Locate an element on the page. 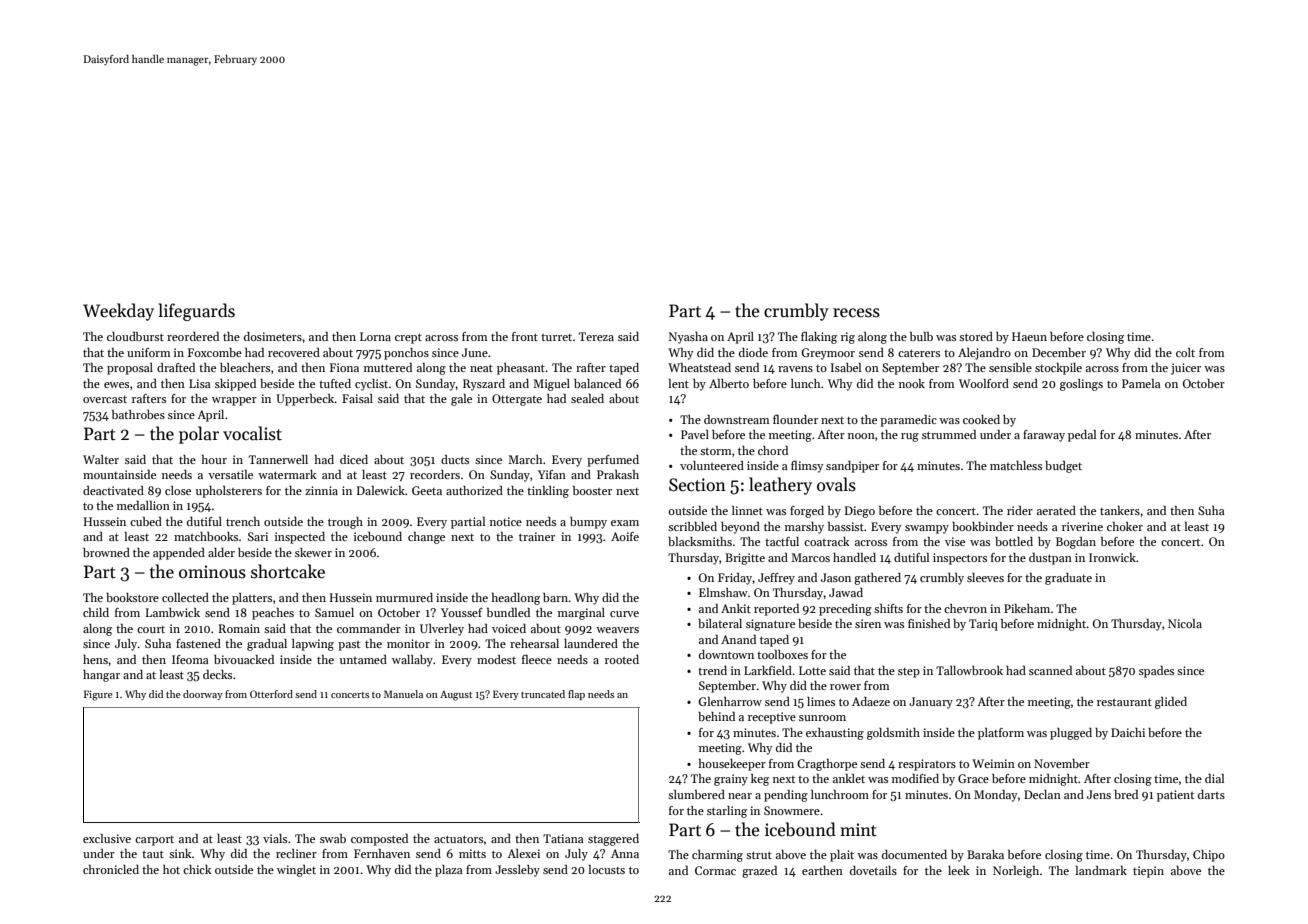 The width and height of the image is (1308, 924). blacksmiths is located at coordinates (700, 541).
